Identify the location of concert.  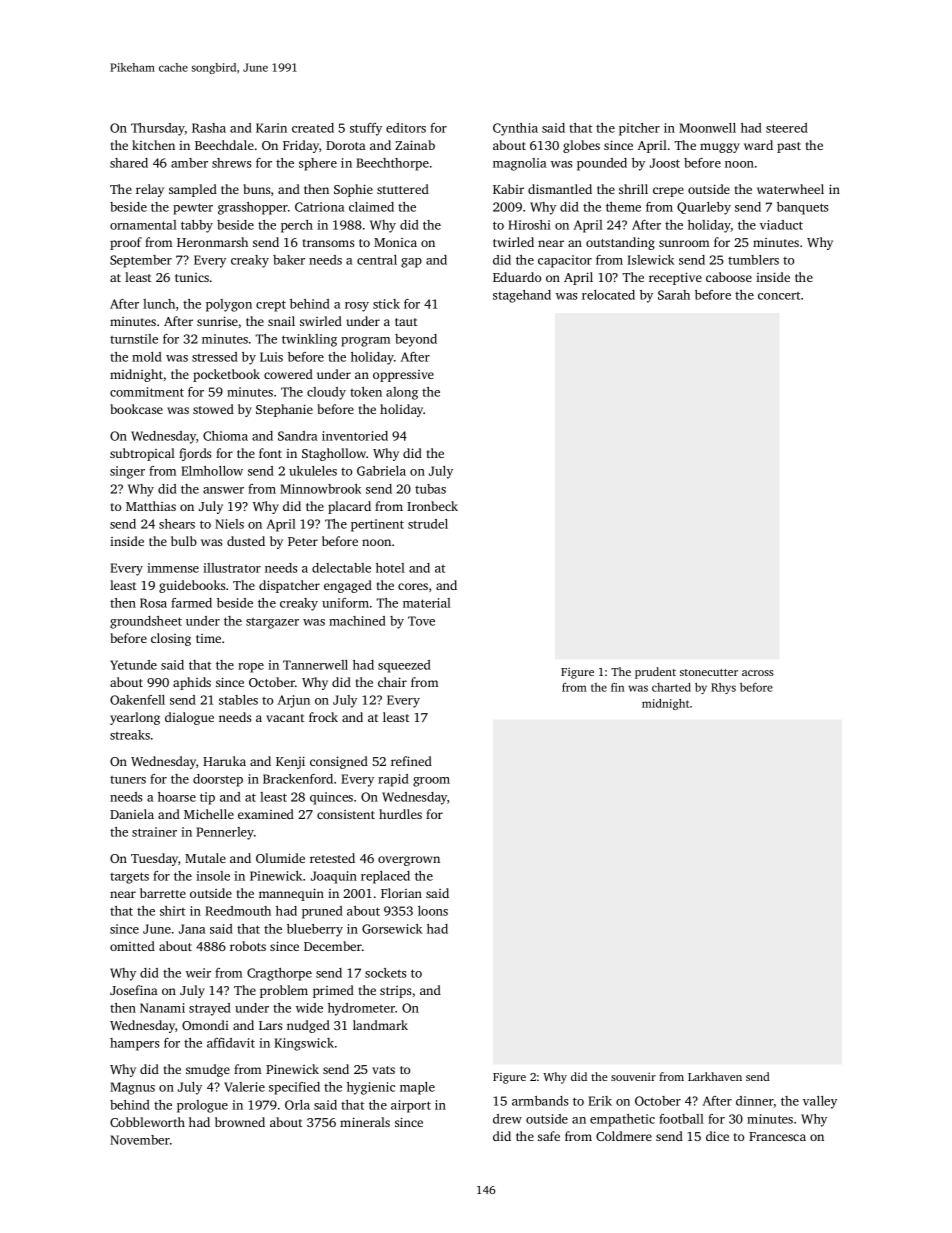
(779, 296).
